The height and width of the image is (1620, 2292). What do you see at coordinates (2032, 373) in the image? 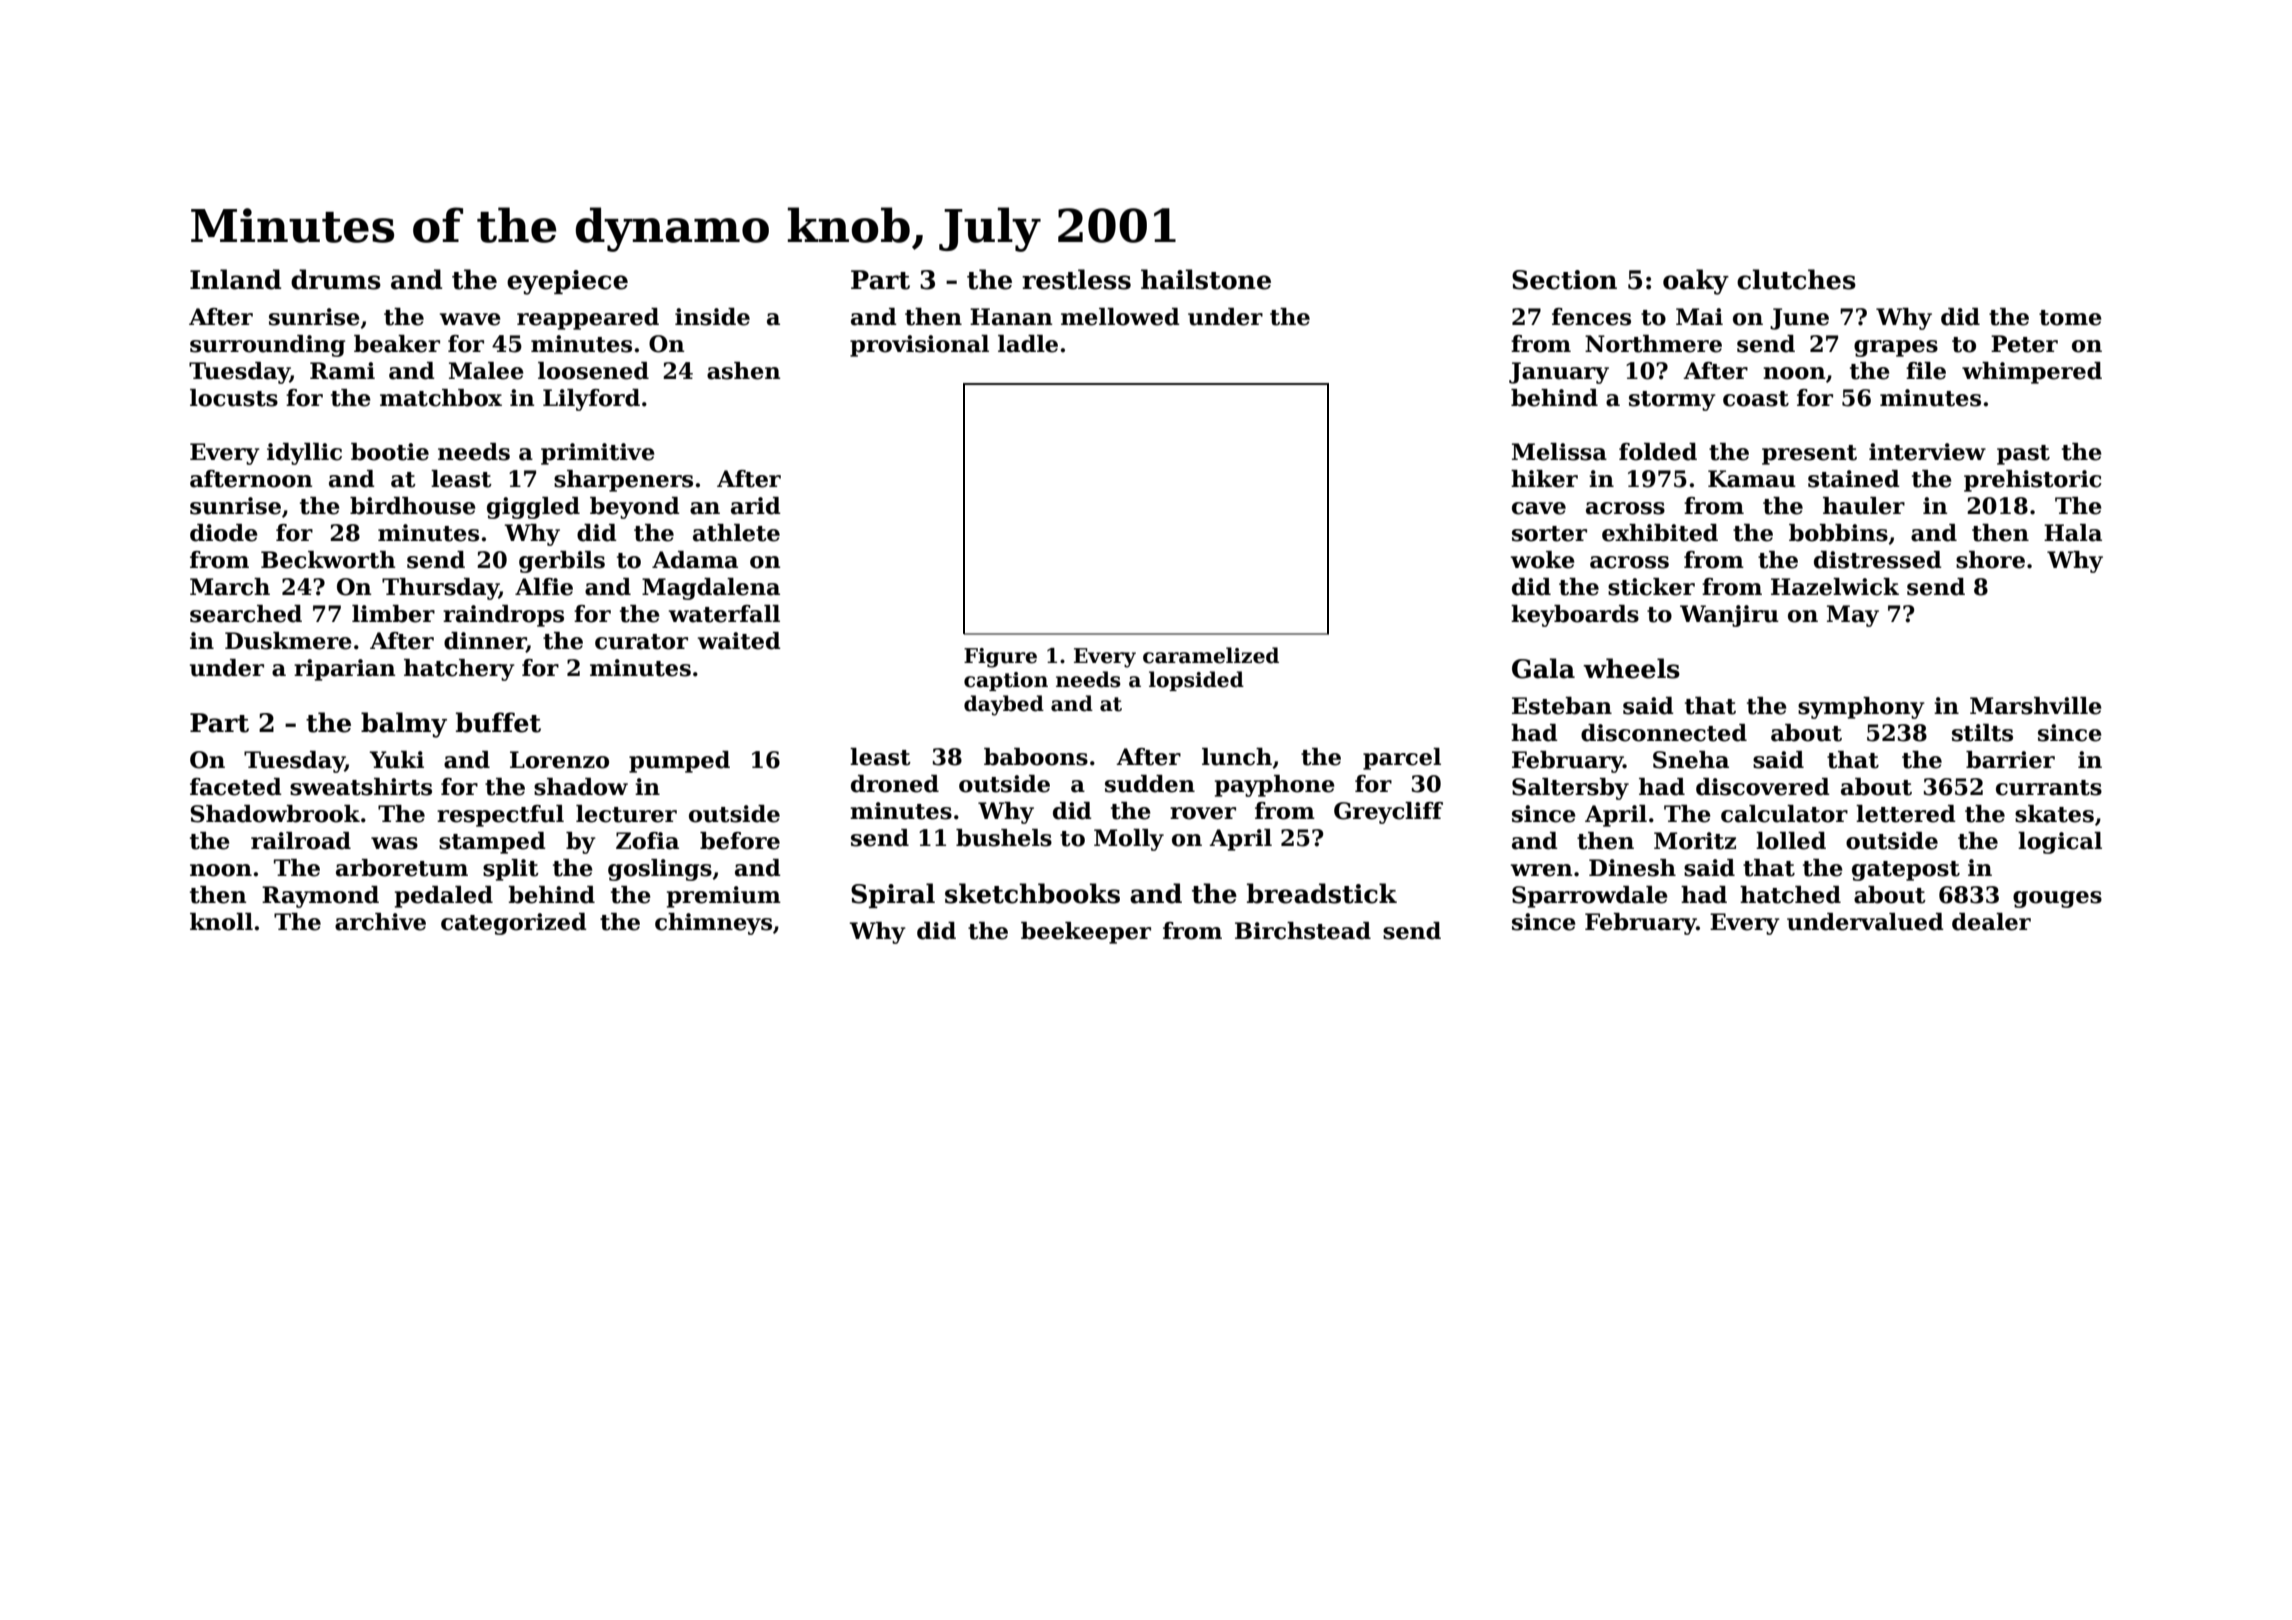
I see `whimpered` at bounding box center [2032, 373].
